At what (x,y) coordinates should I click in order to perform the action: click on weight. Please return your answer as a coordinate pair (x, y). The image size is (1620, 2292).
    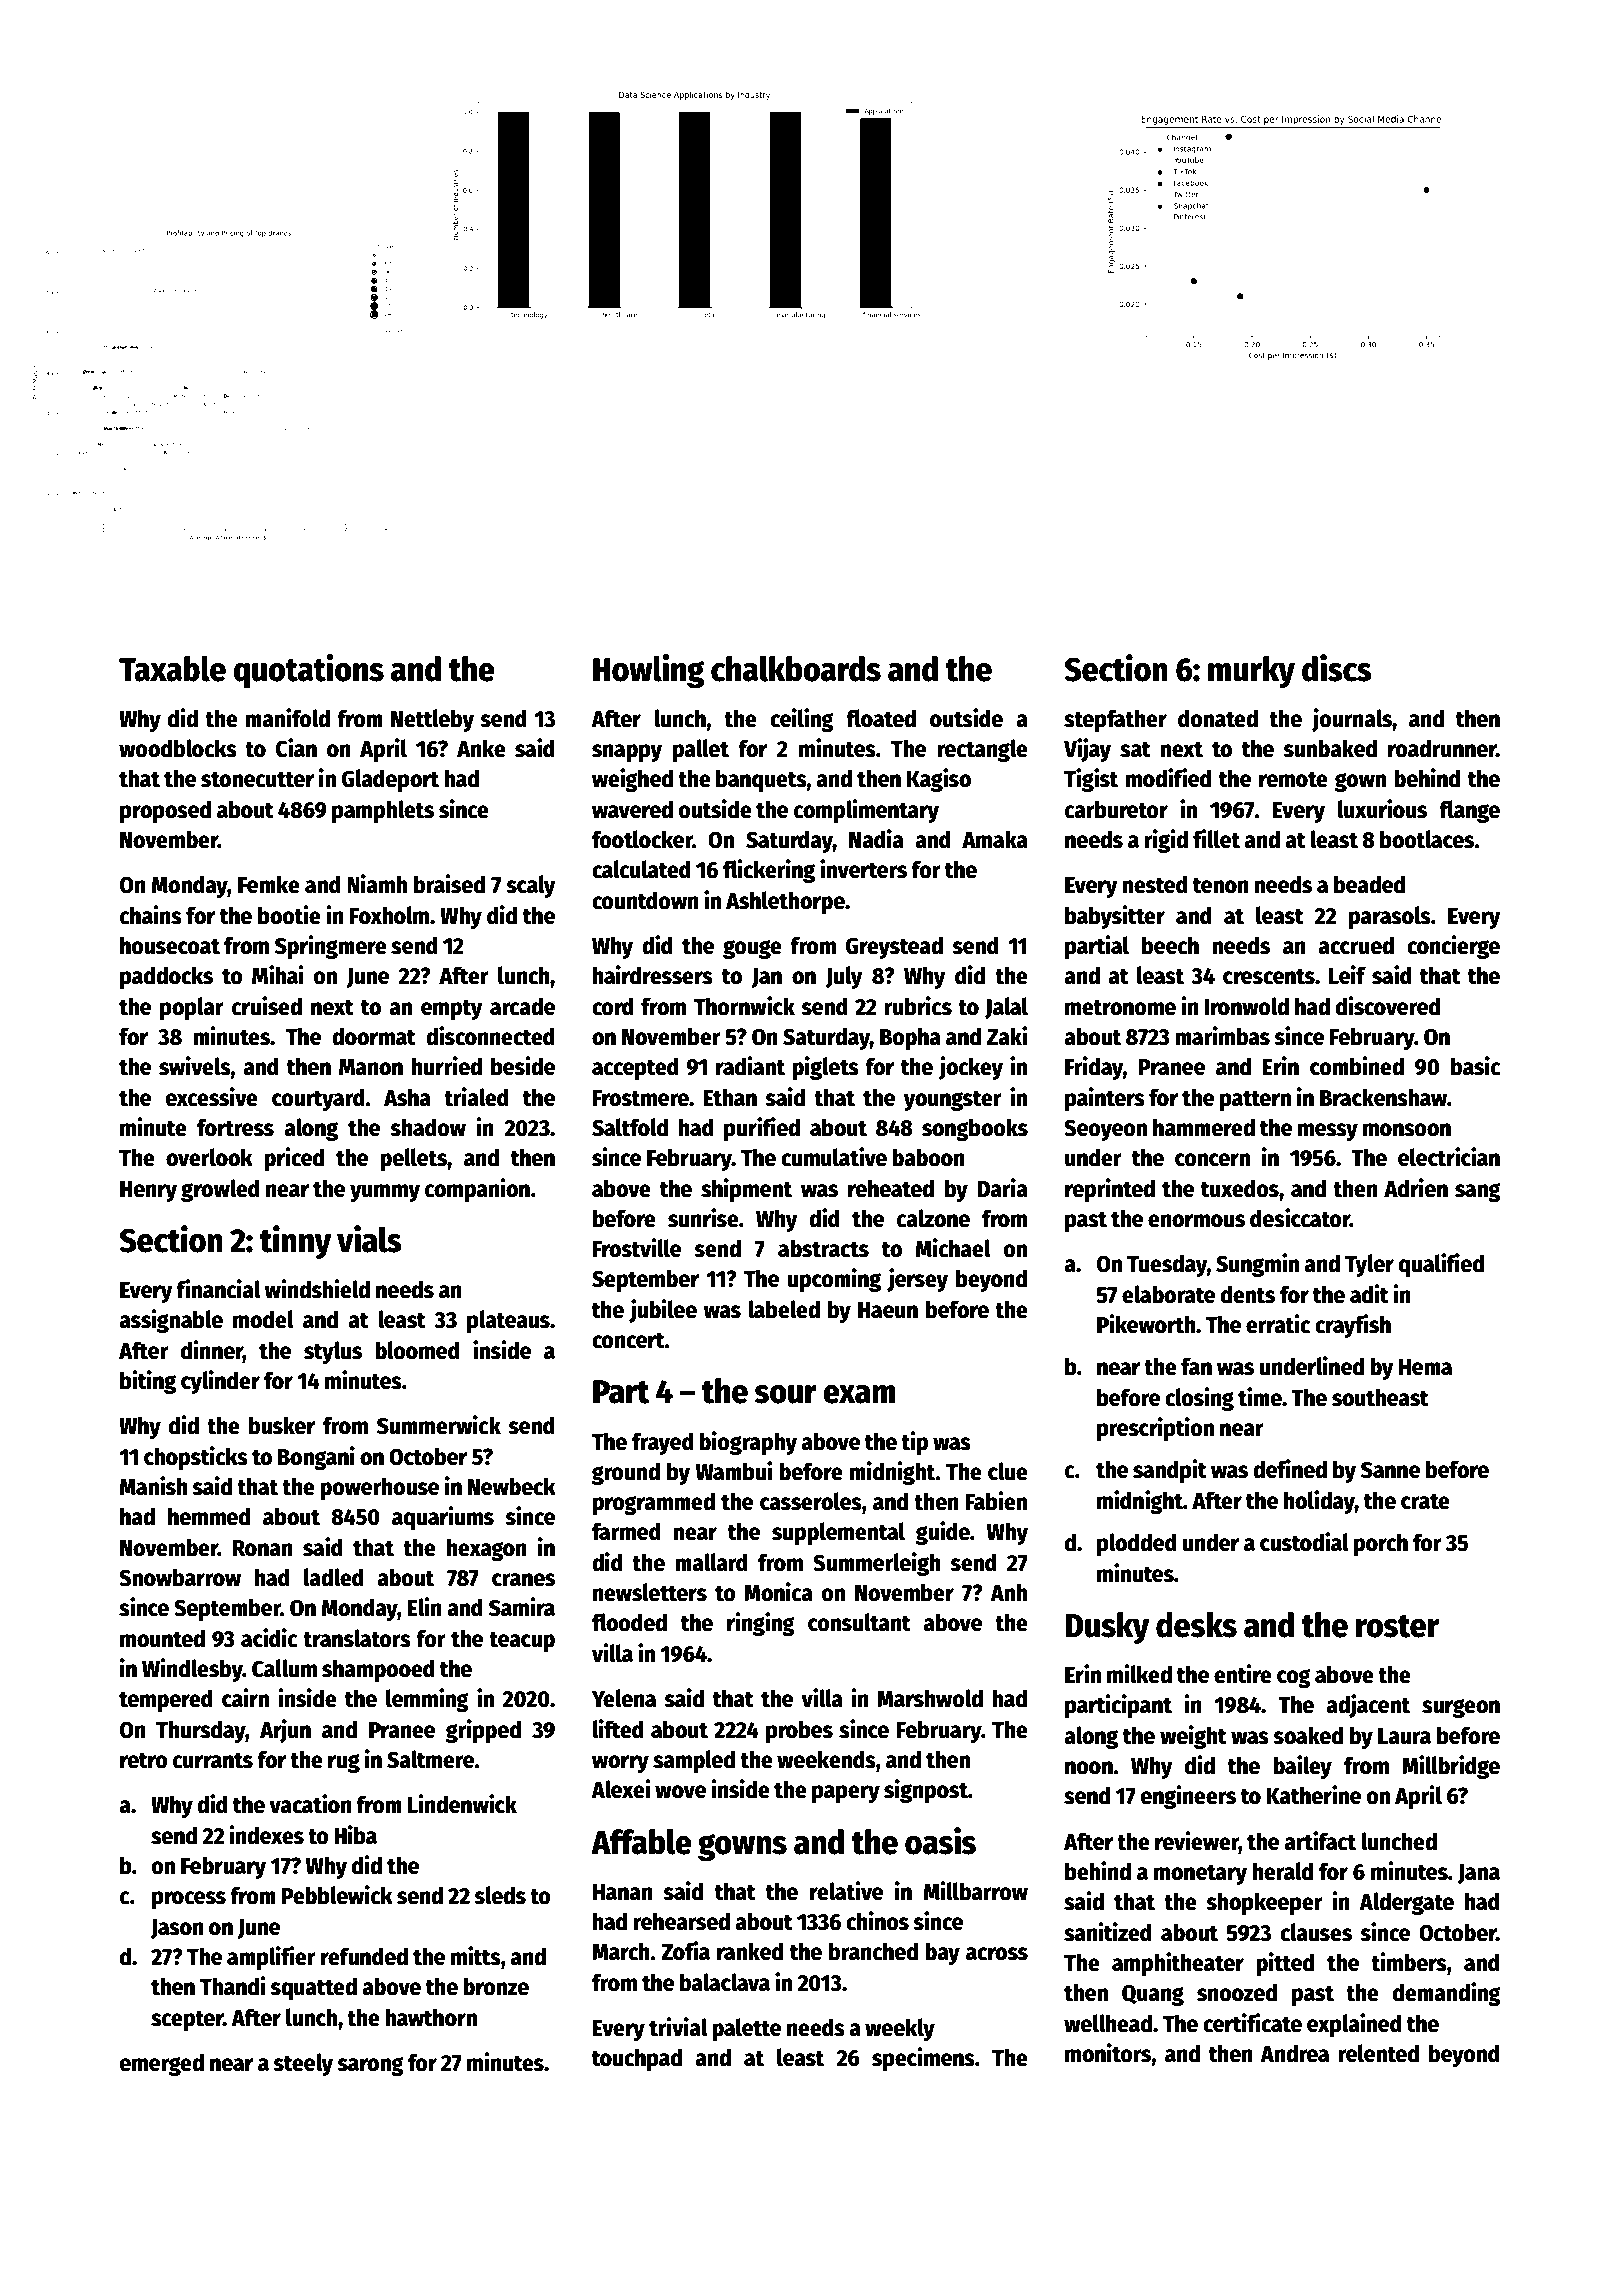
    Looking at the image, I should click on (1193, 1737).
